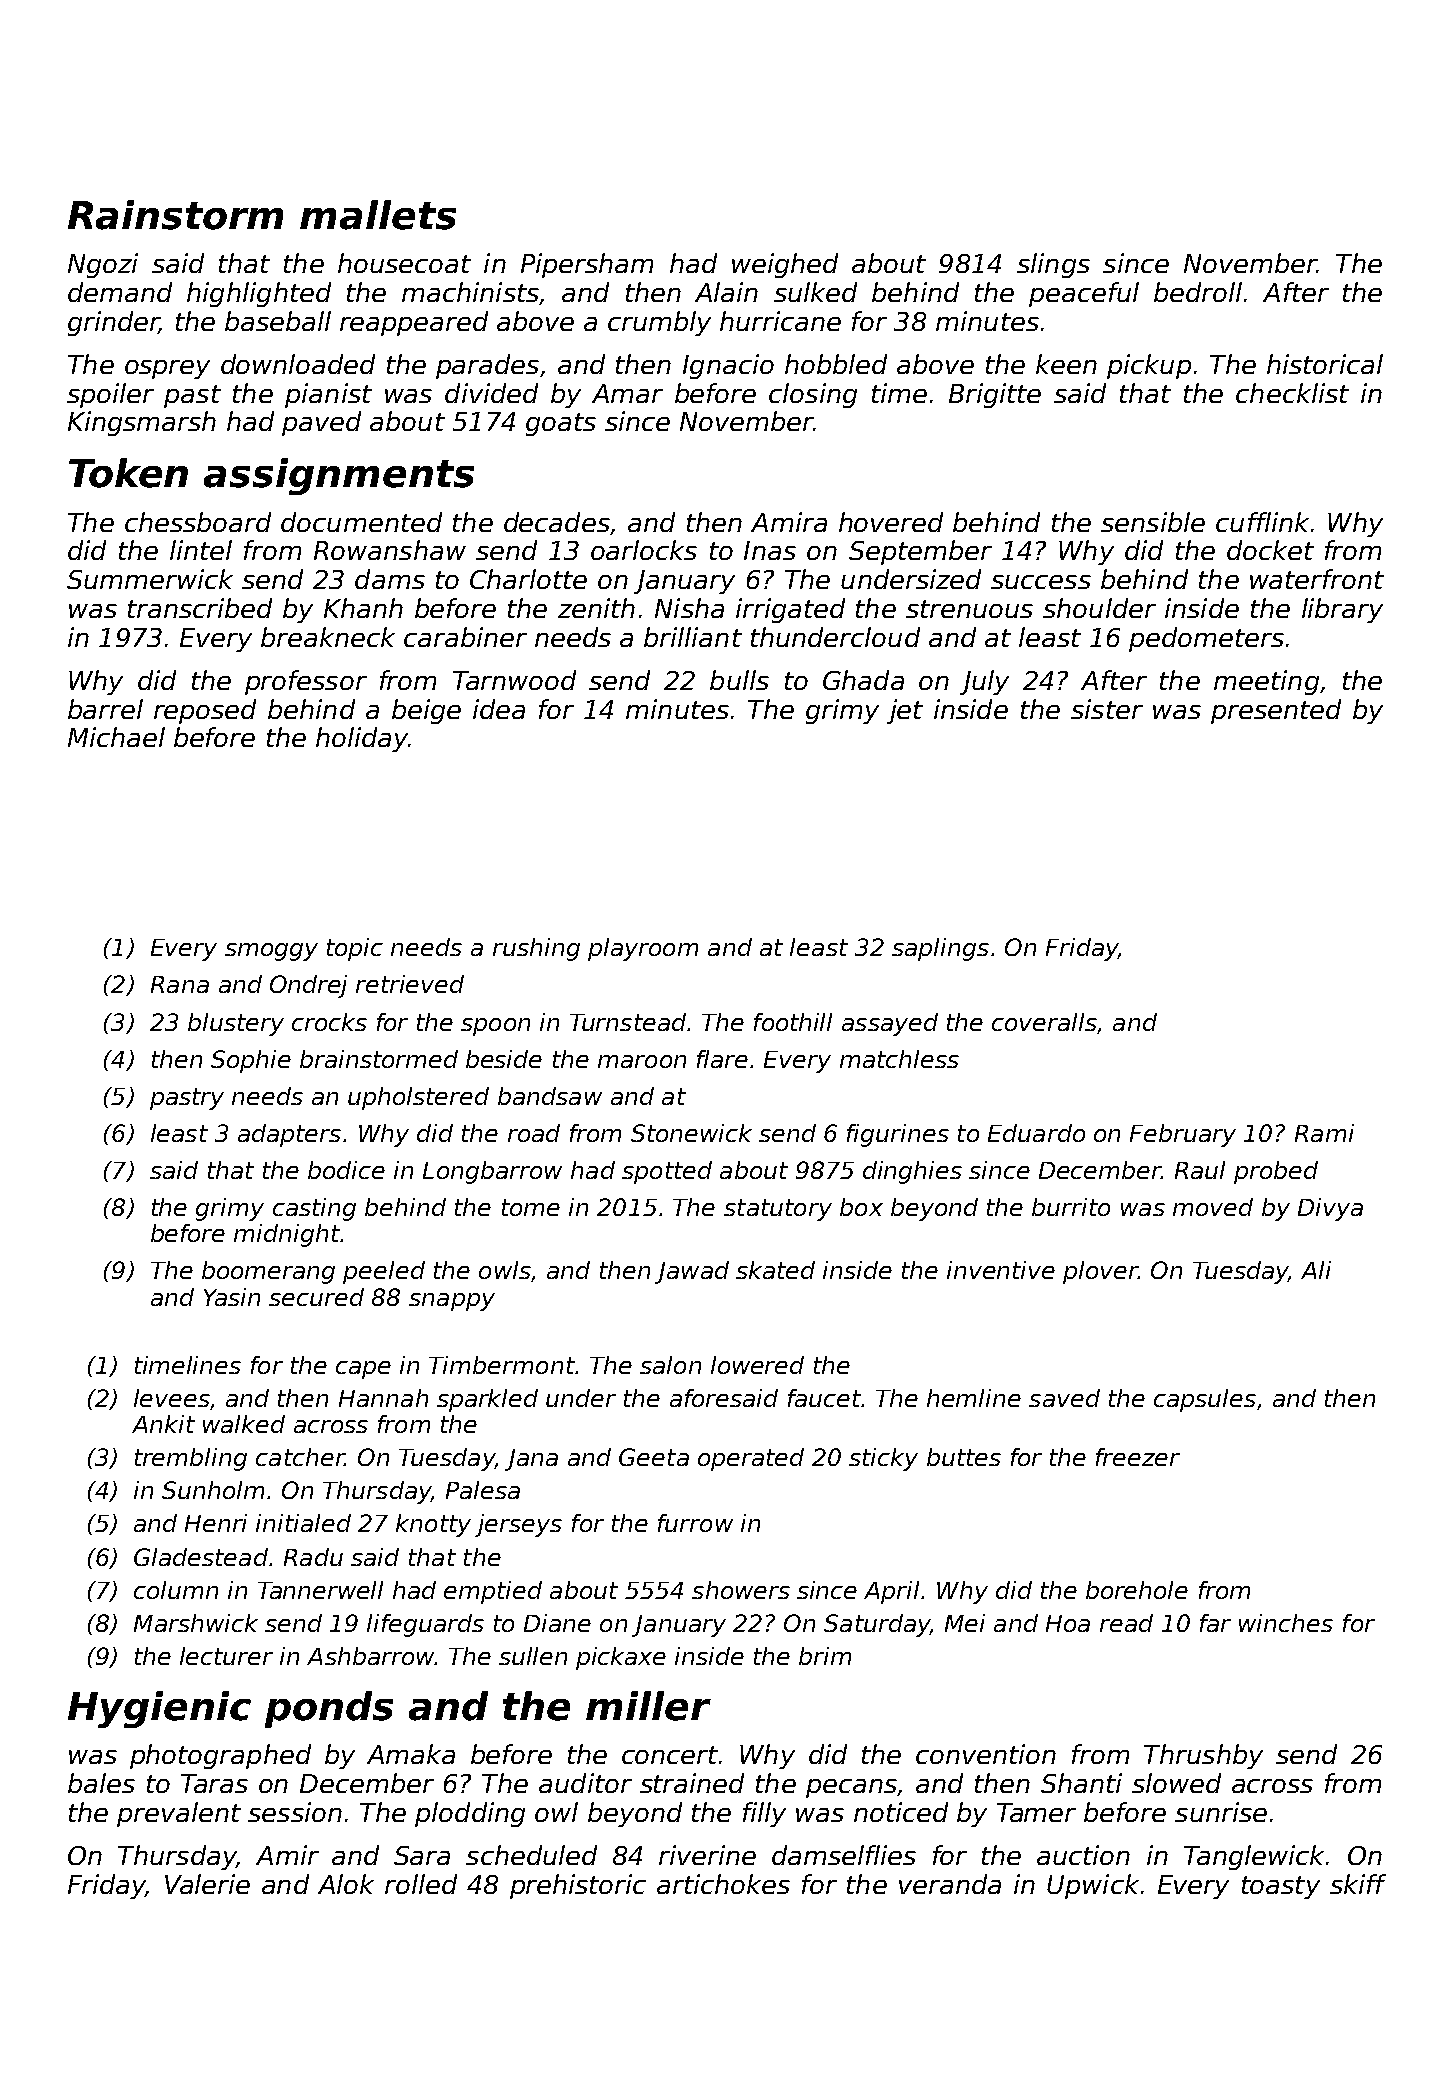 The width and height of the document is (1450, 2100). I want to click on adapters, so click(289, 1135).
